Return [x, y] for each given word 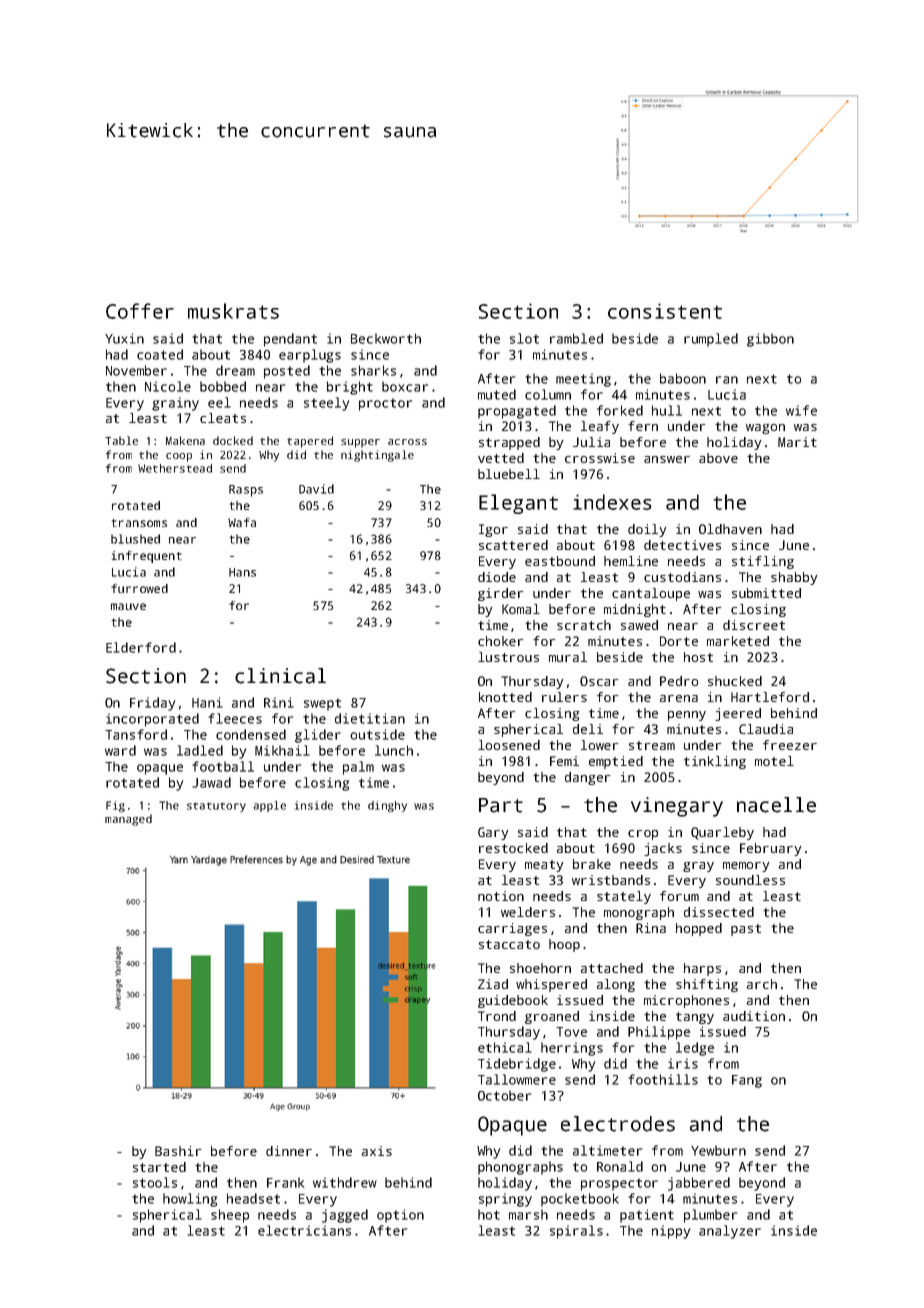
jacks [663, 849]
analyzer [730, 1232]
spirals [576, 1232]
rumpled [711, 340]
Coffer [140, 311]
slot [524, 338]
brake [592, 864]
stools [155, 1182]
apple [269, 806]
